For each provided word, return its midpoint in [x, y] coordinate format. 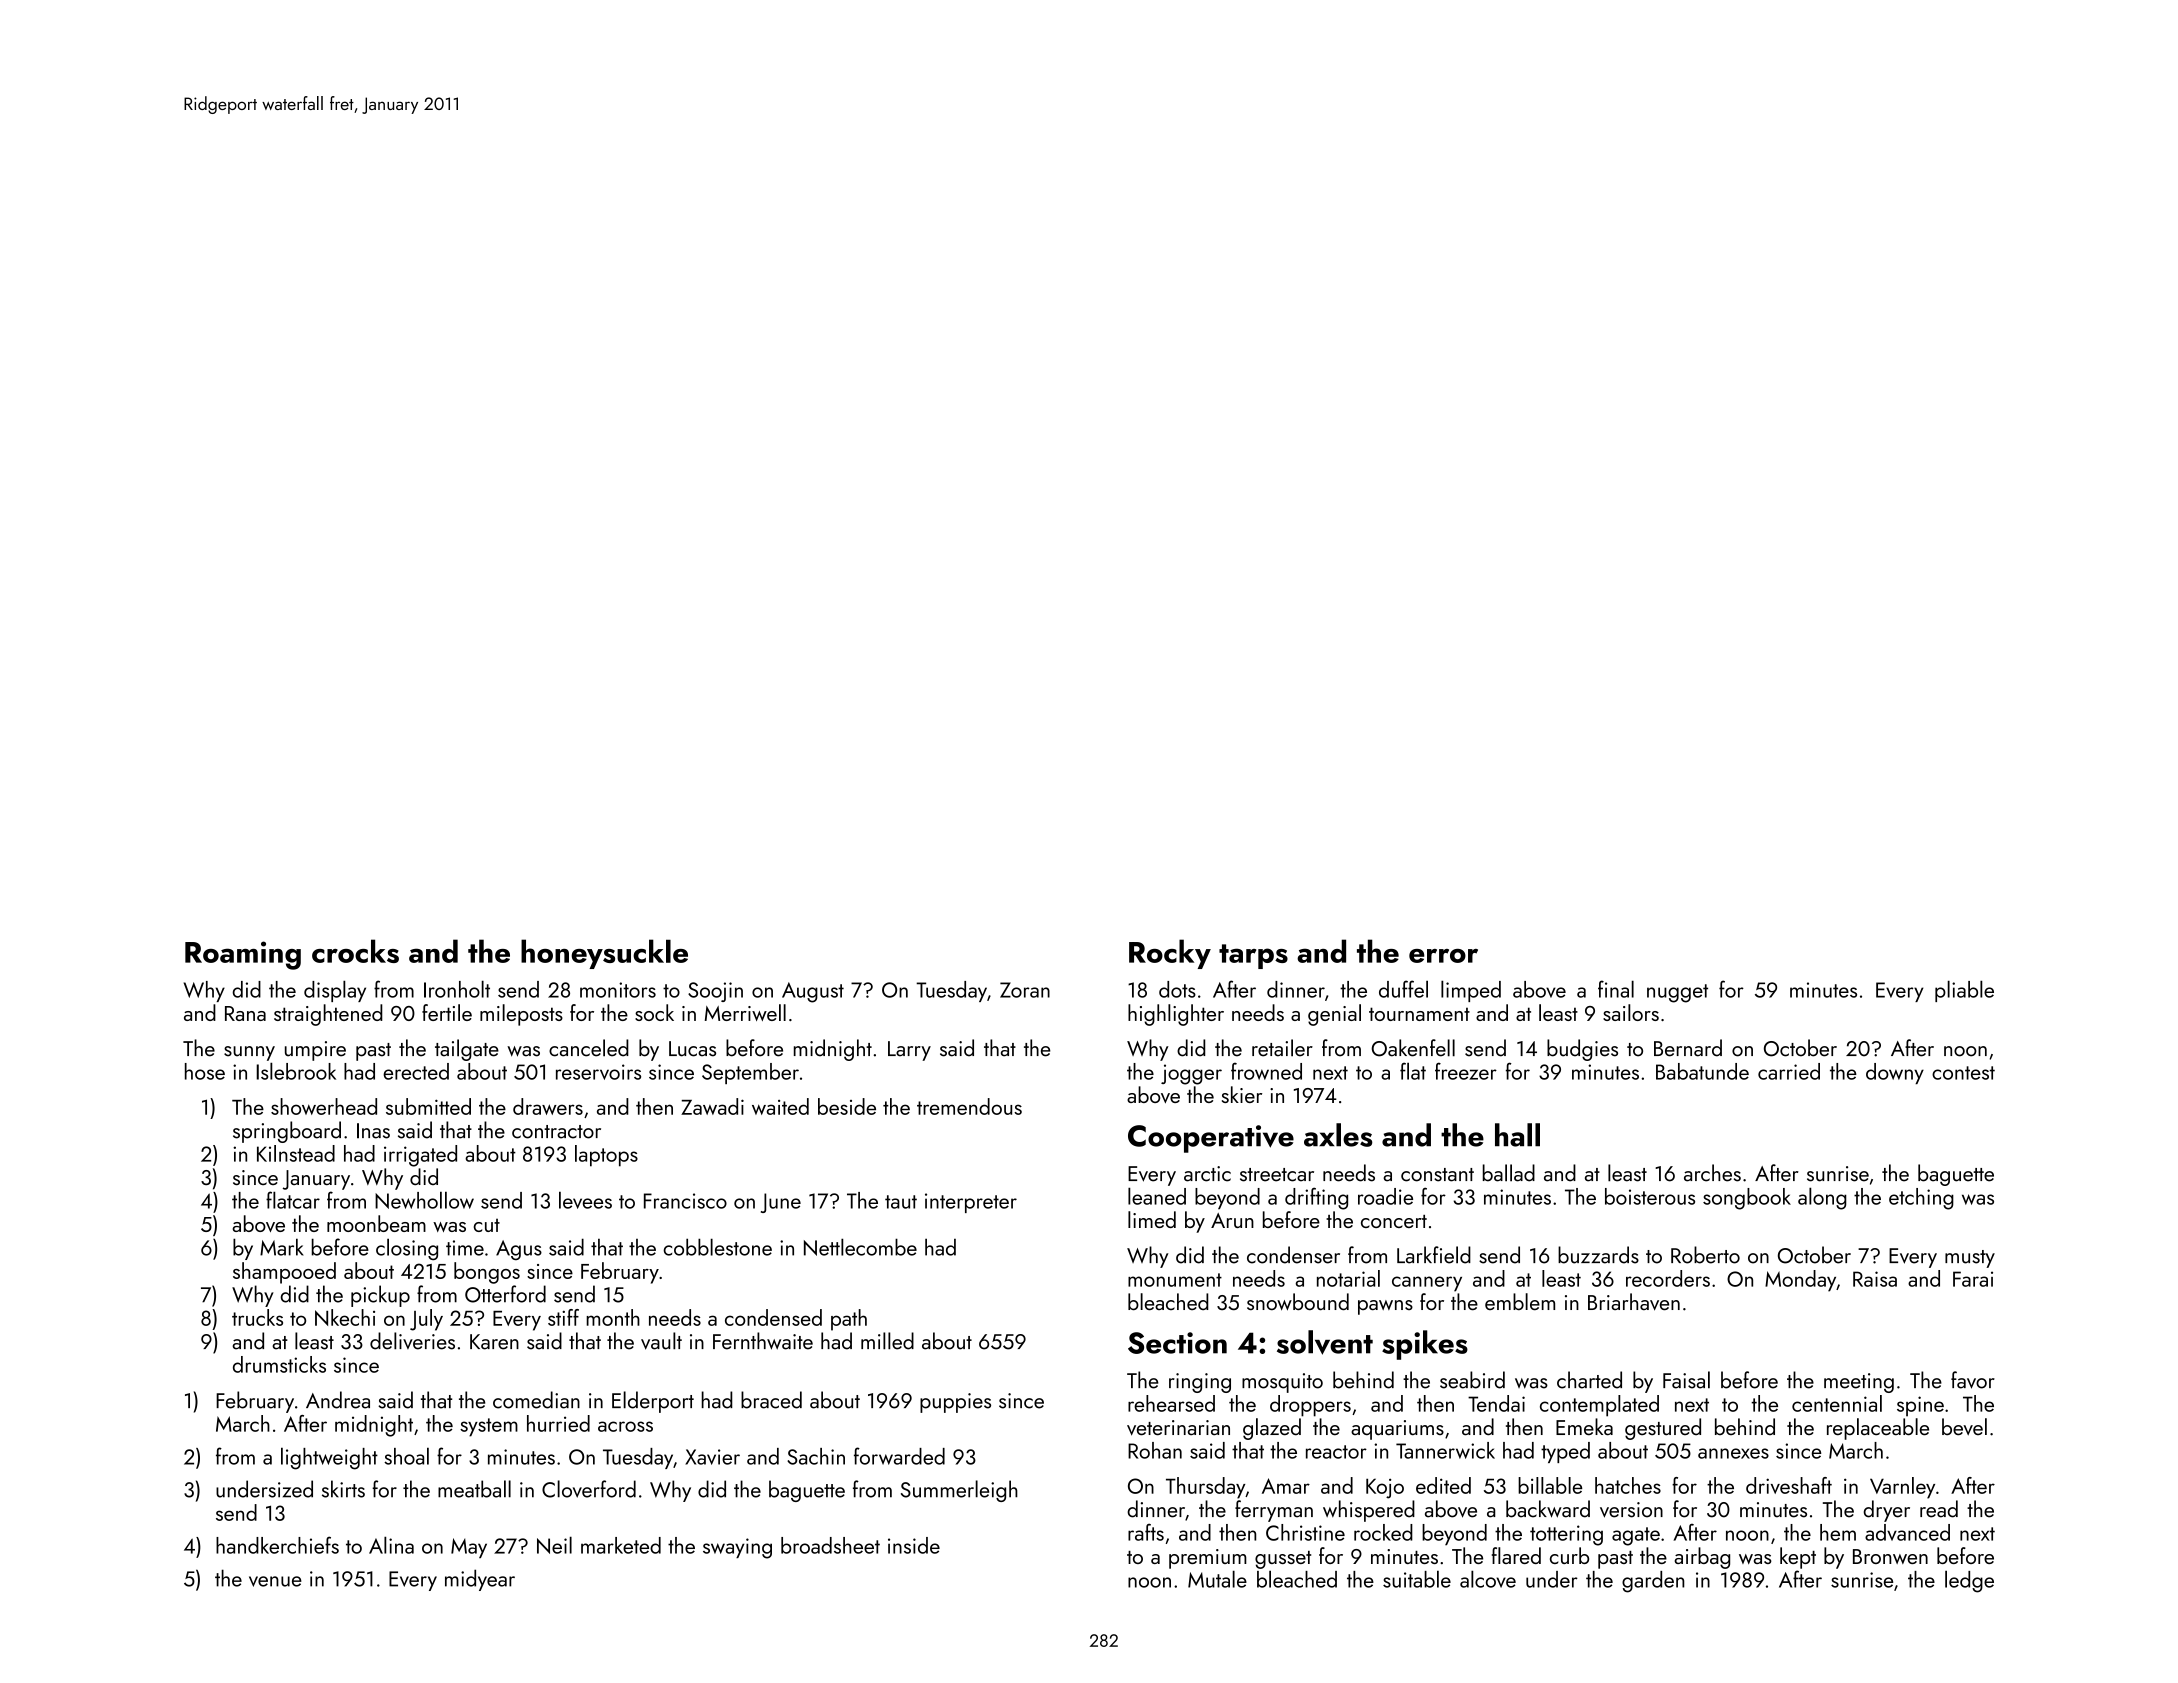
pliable [1964, 991]
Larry [909, 1051]
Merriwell [745, 1012]
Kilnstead [296, 1153]
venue [275, 1581]
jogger [1191, 1074]
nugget [1677, 993]
